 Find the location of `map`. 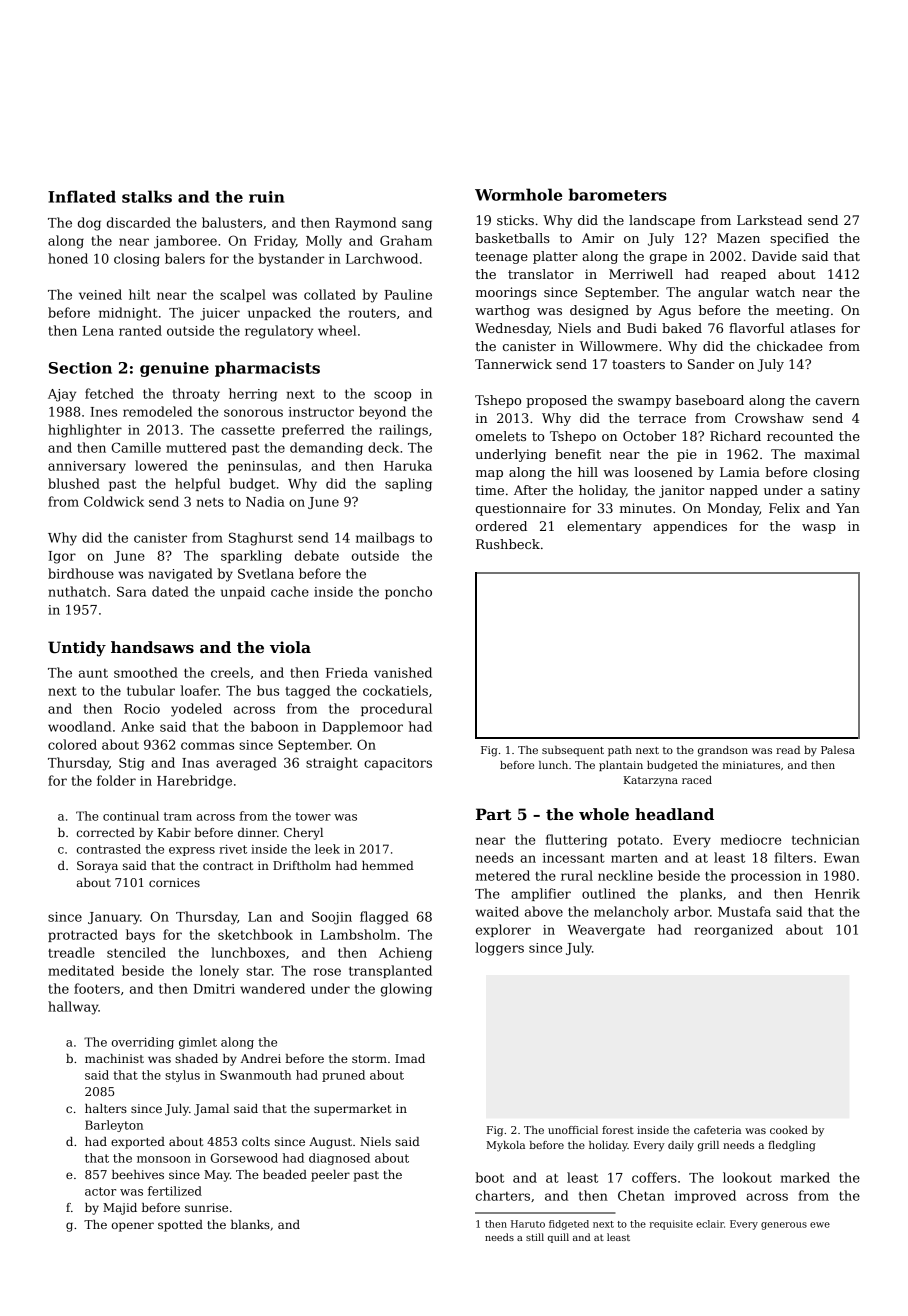

map is located at coordinates (489, 475).
